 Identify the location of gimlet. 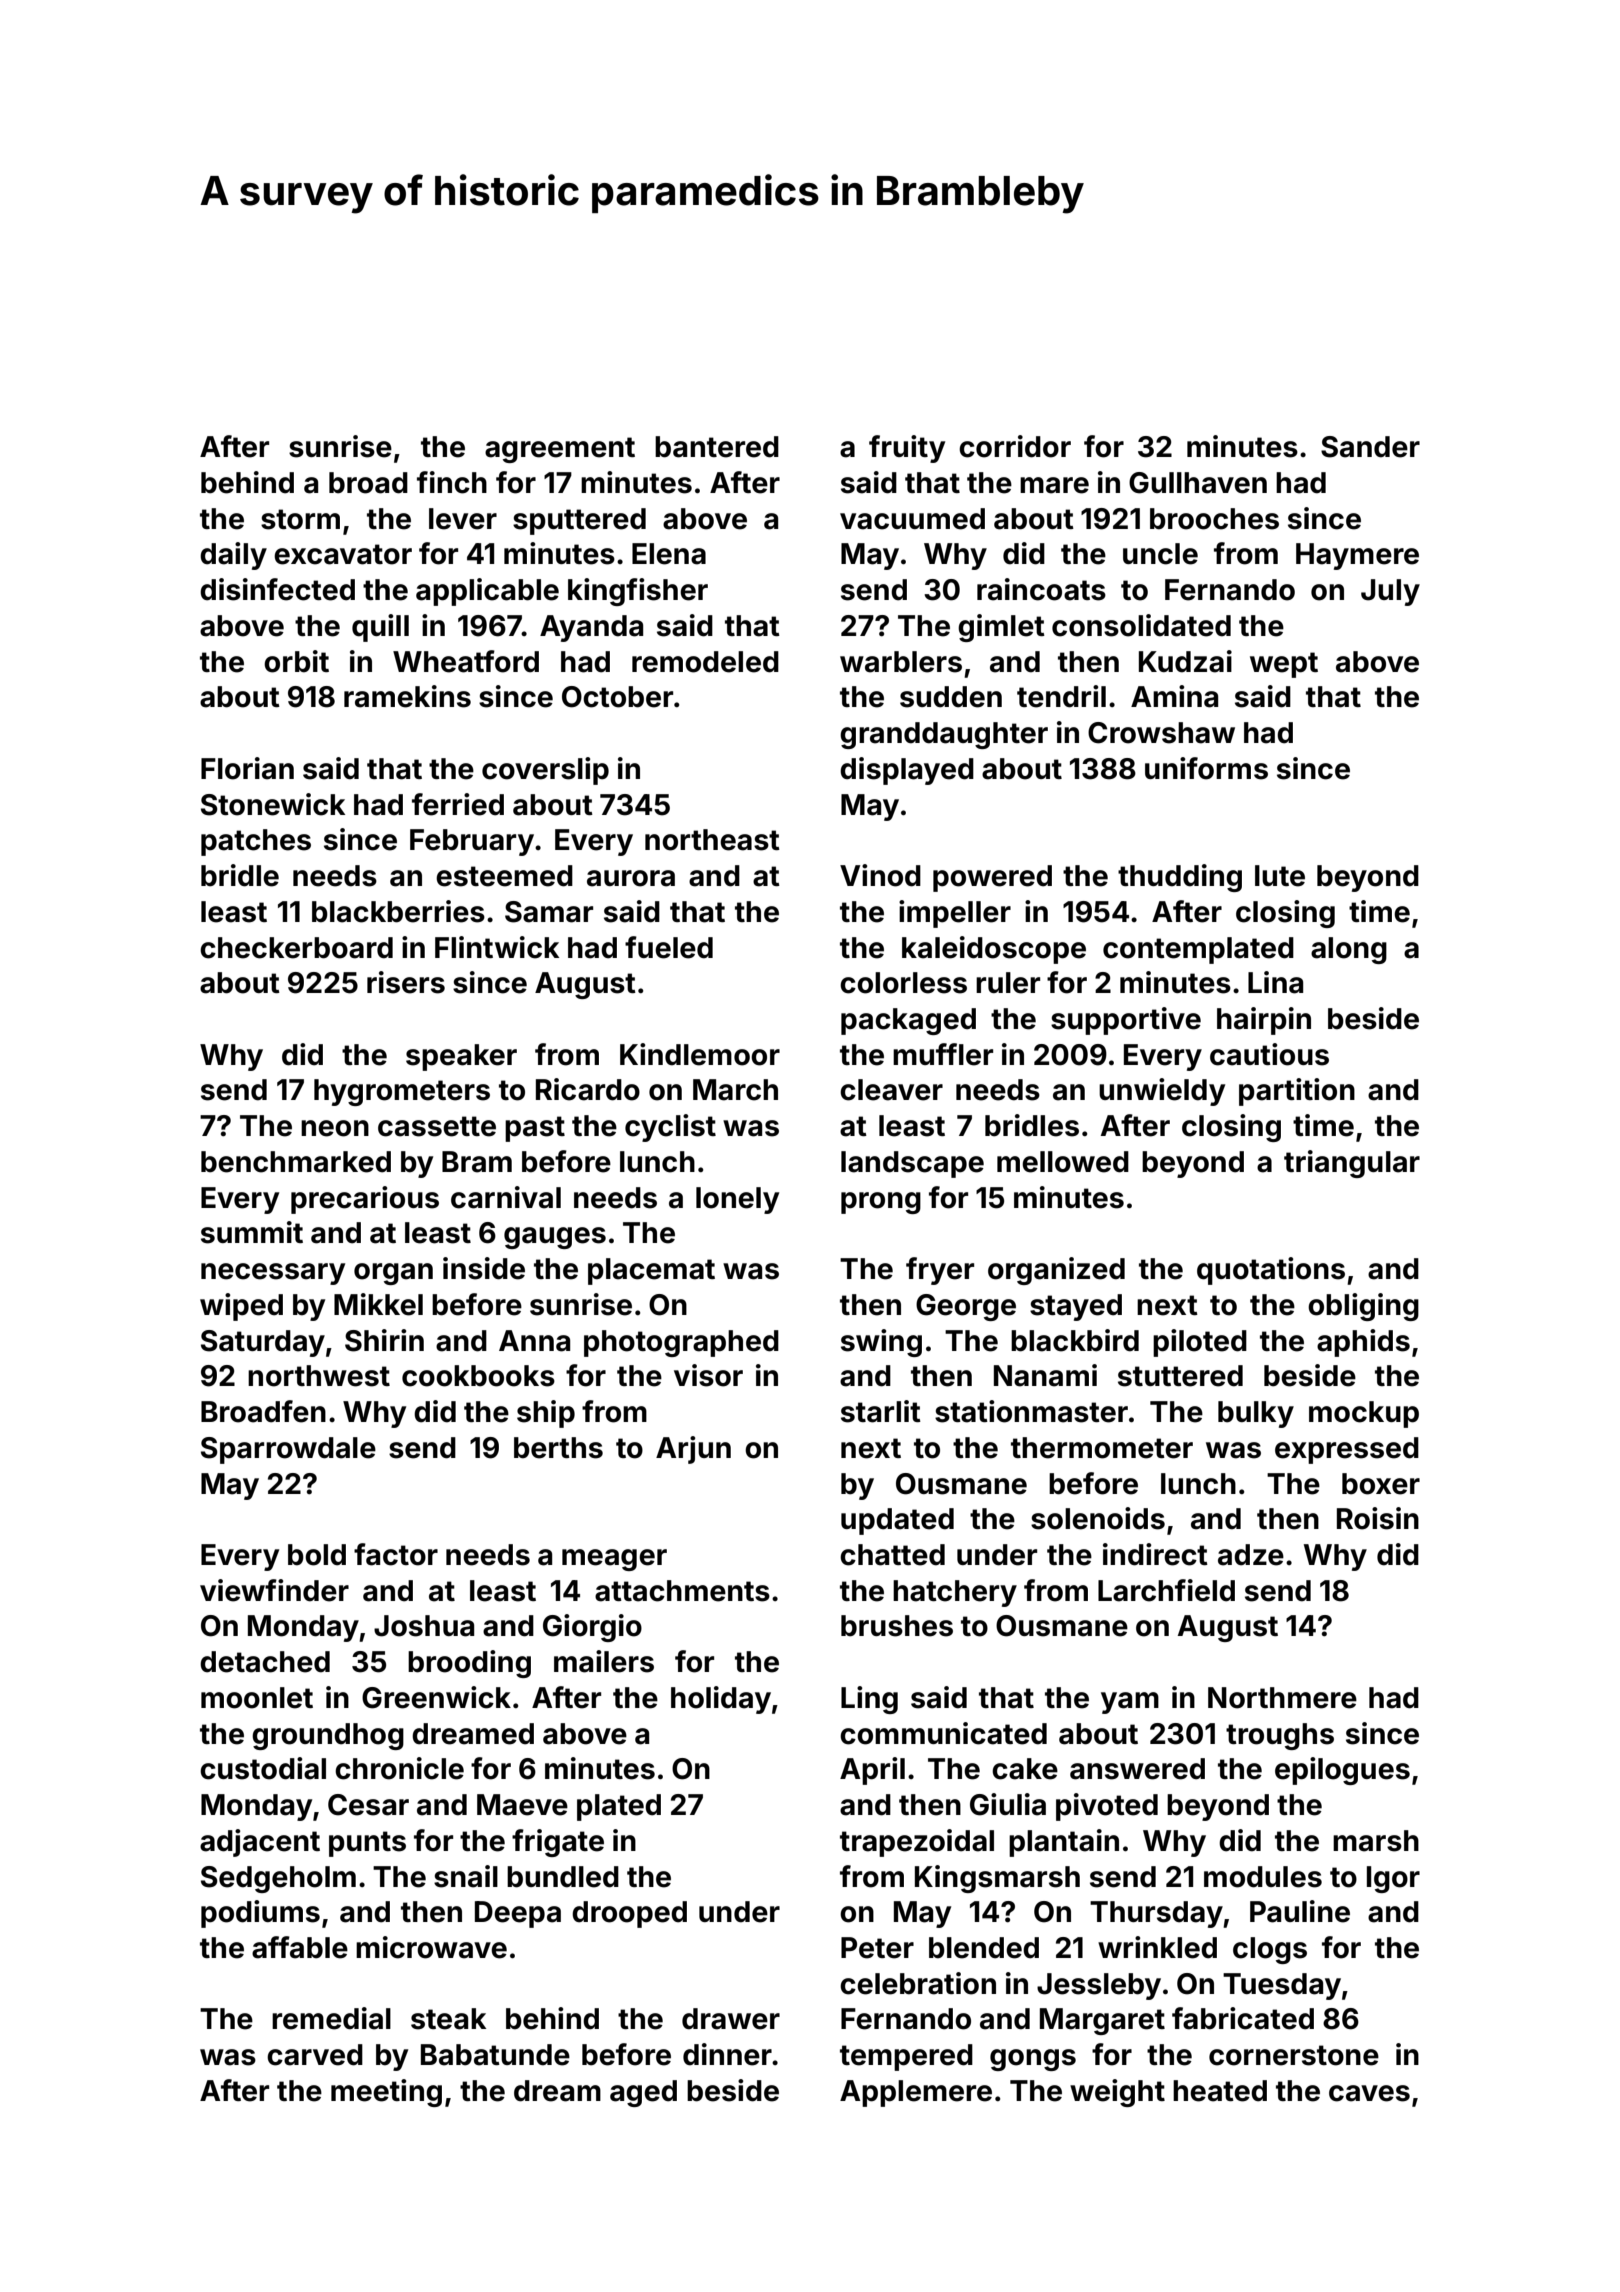
(1001, 628).
